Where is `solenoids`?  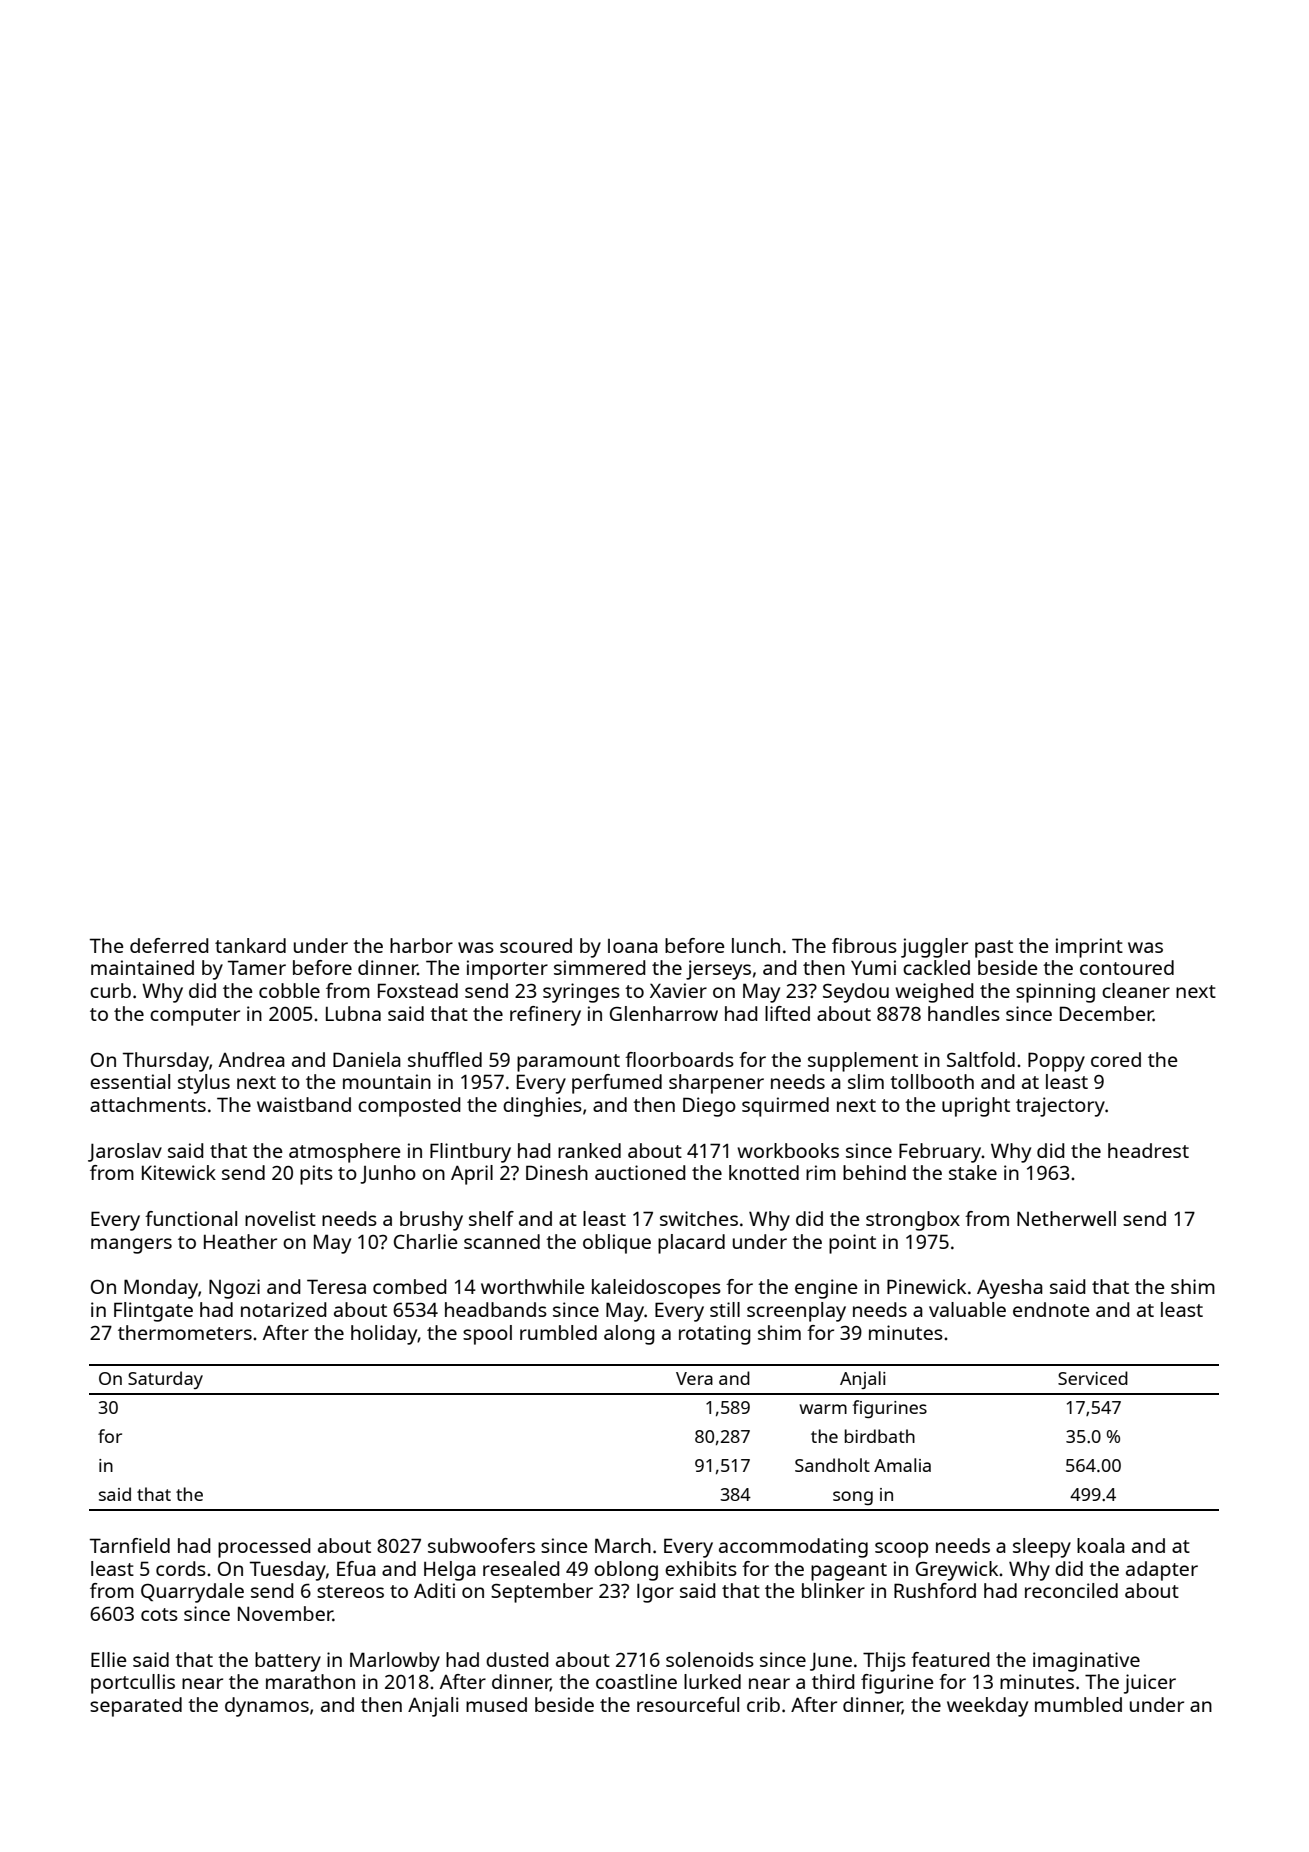 solenoids is located at coordinates (710, 1659).
